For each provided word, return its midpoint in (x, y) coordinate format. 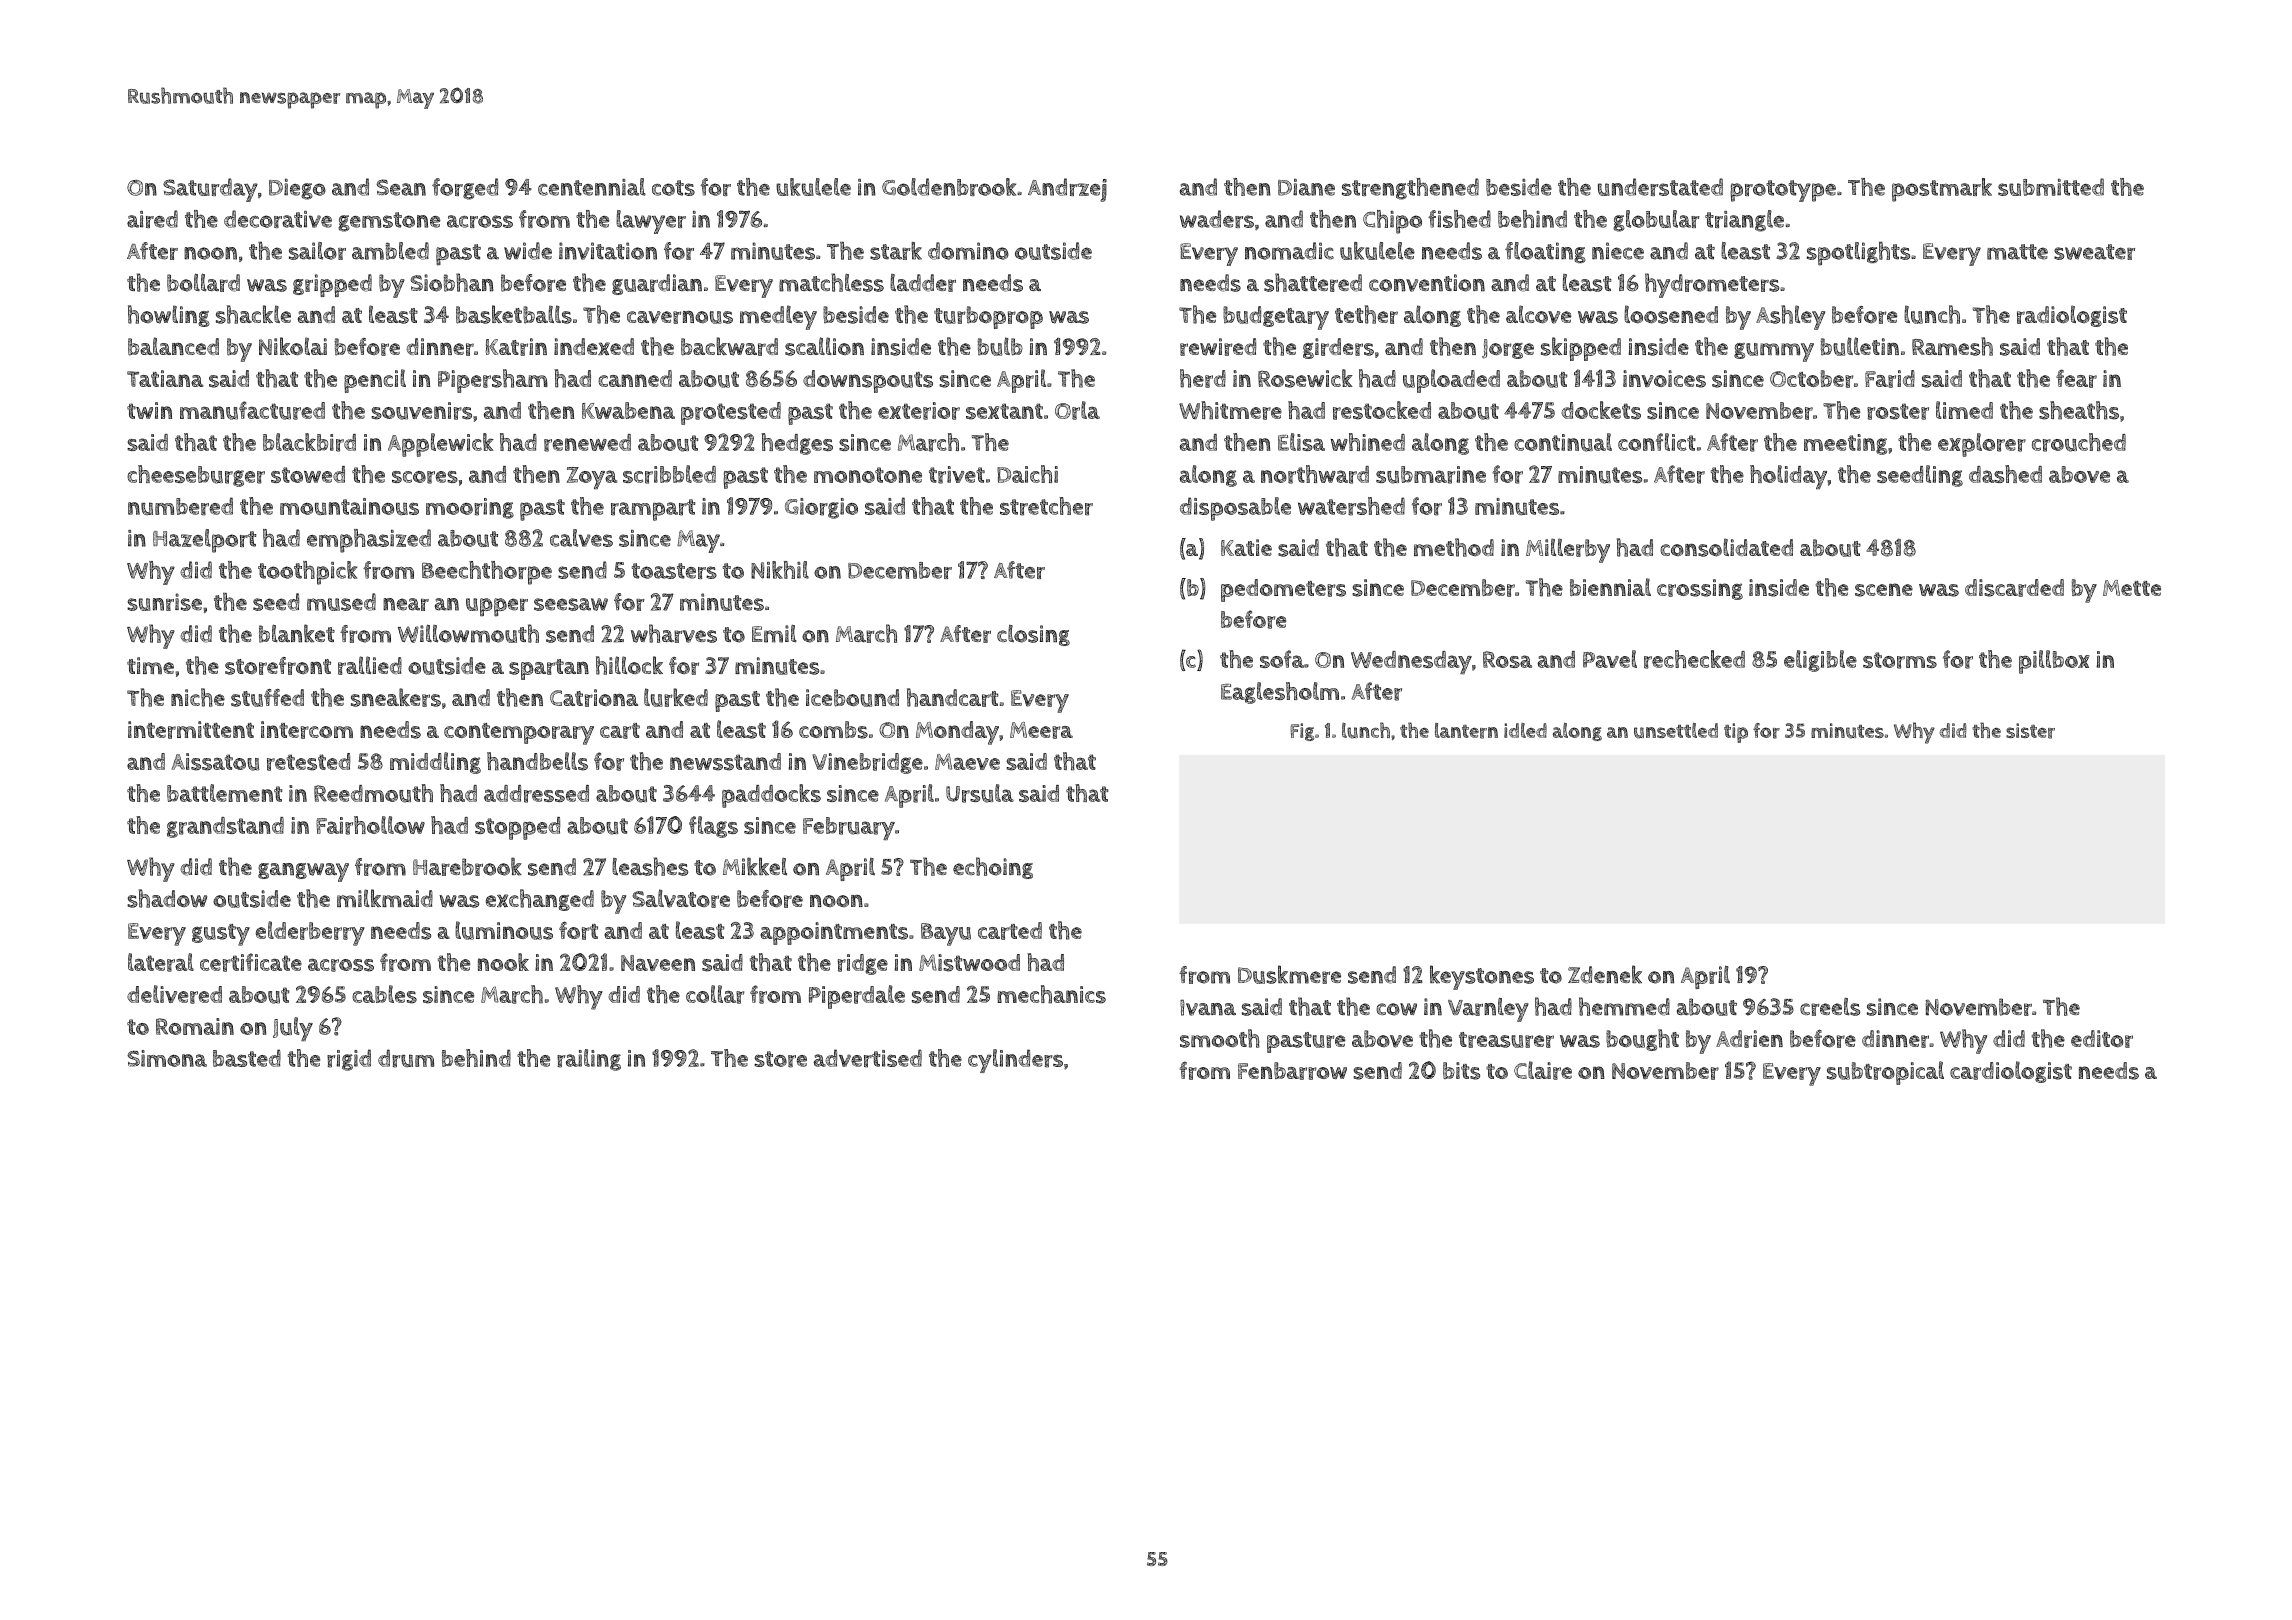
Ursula (980, 793)
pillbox (2054, 662)
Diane (1306, 187)
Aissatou (215, 762)
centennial (592, 187)
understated (1660, 187)
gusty (221, 935)
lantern (1466, 731)
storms (1900, 660)
